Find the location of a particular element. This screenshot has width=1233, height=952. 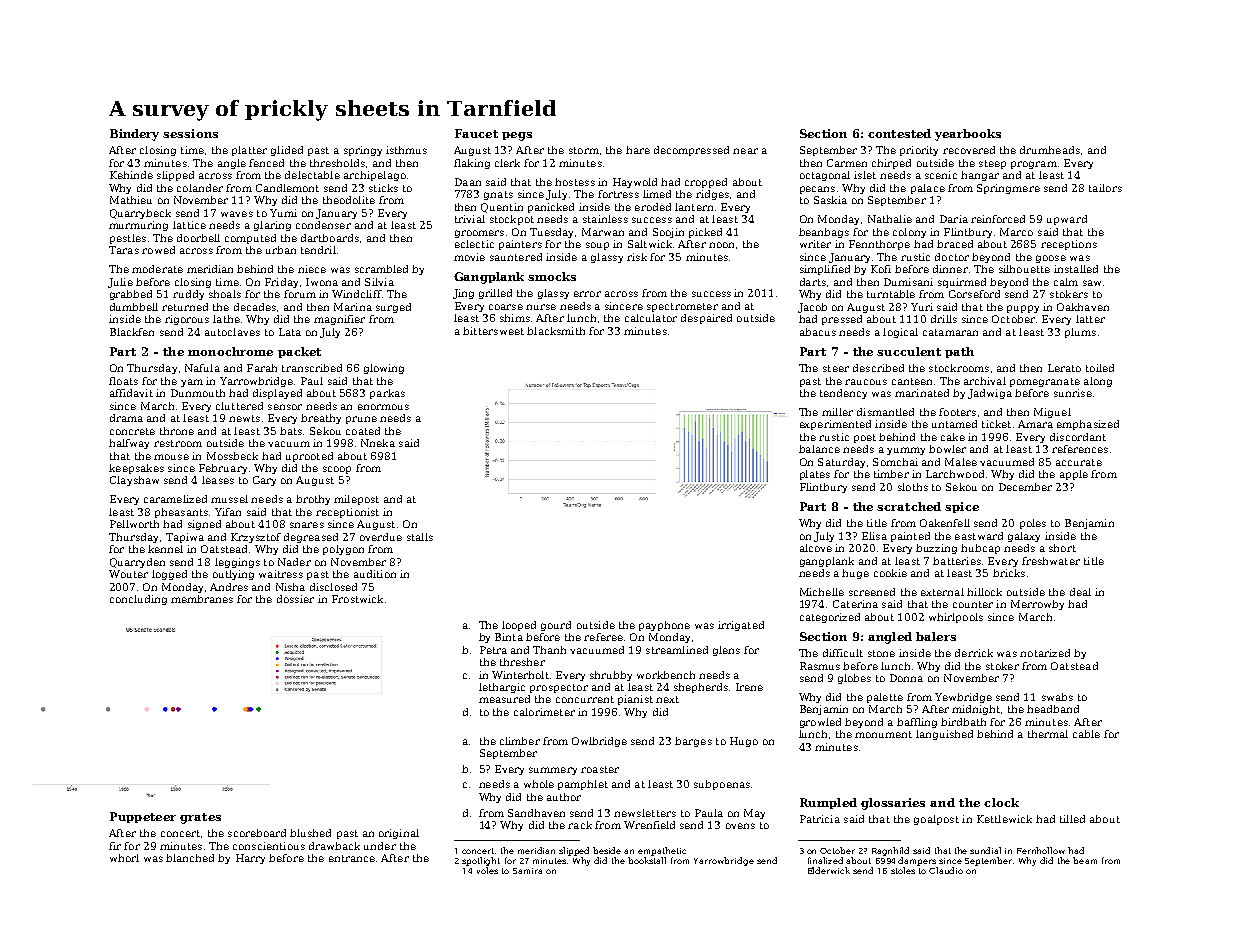

Nneka is located at coordinates (378, 443).
